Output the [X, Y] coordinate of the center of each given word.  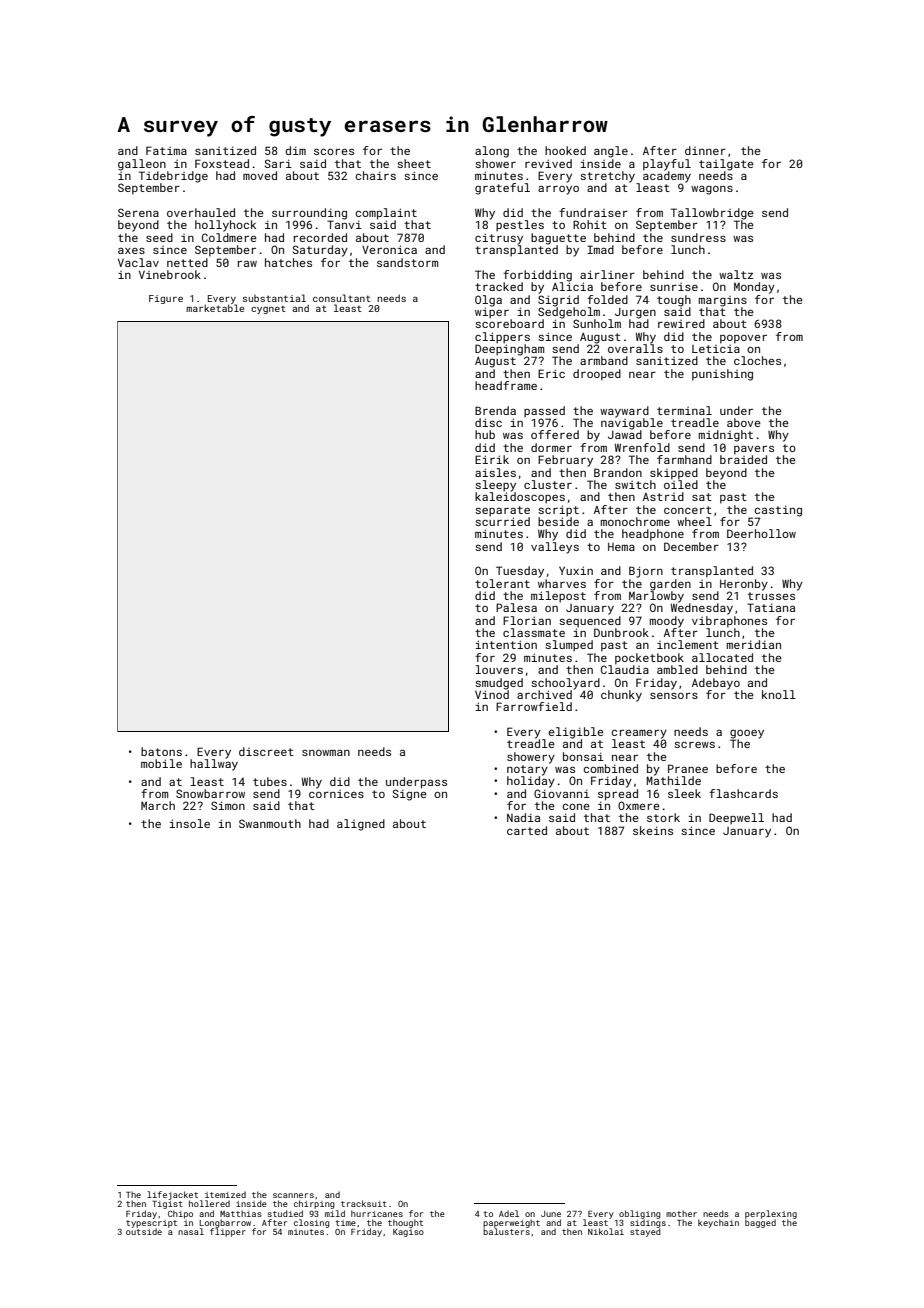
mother [681, 1213]
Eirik [492, 459]
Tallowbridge [712, 214]
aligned [361, 825]
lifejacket [172, 1195]
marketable [215, 308]
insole [190, 823]
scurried [502, 521]
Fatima [166, 150]
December [691, 546]
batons [161, 751]
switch [635, 484]
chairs [375, 175]
